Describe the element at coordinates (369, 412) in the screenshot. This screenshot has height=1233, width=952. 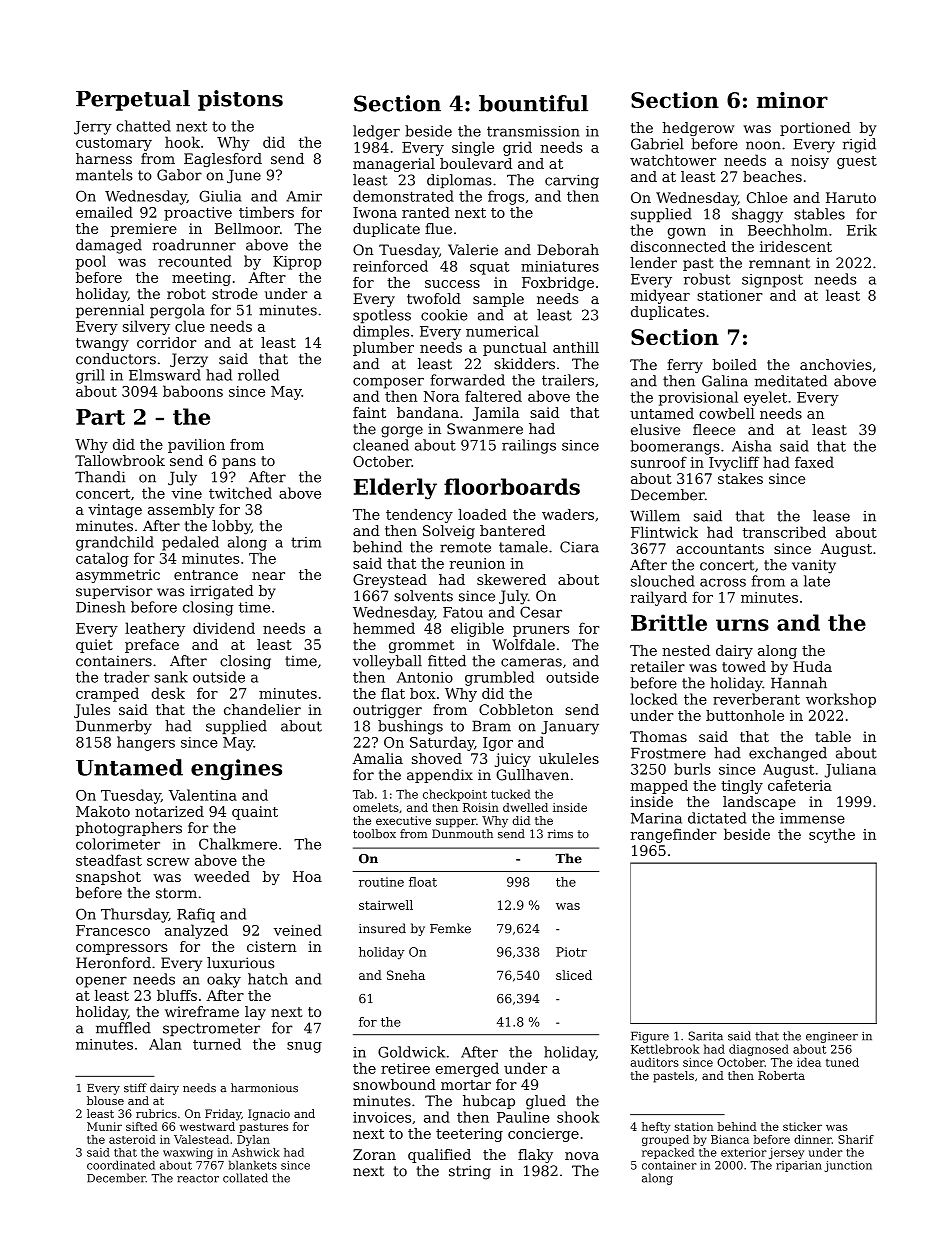
I see `faint` at that location.
